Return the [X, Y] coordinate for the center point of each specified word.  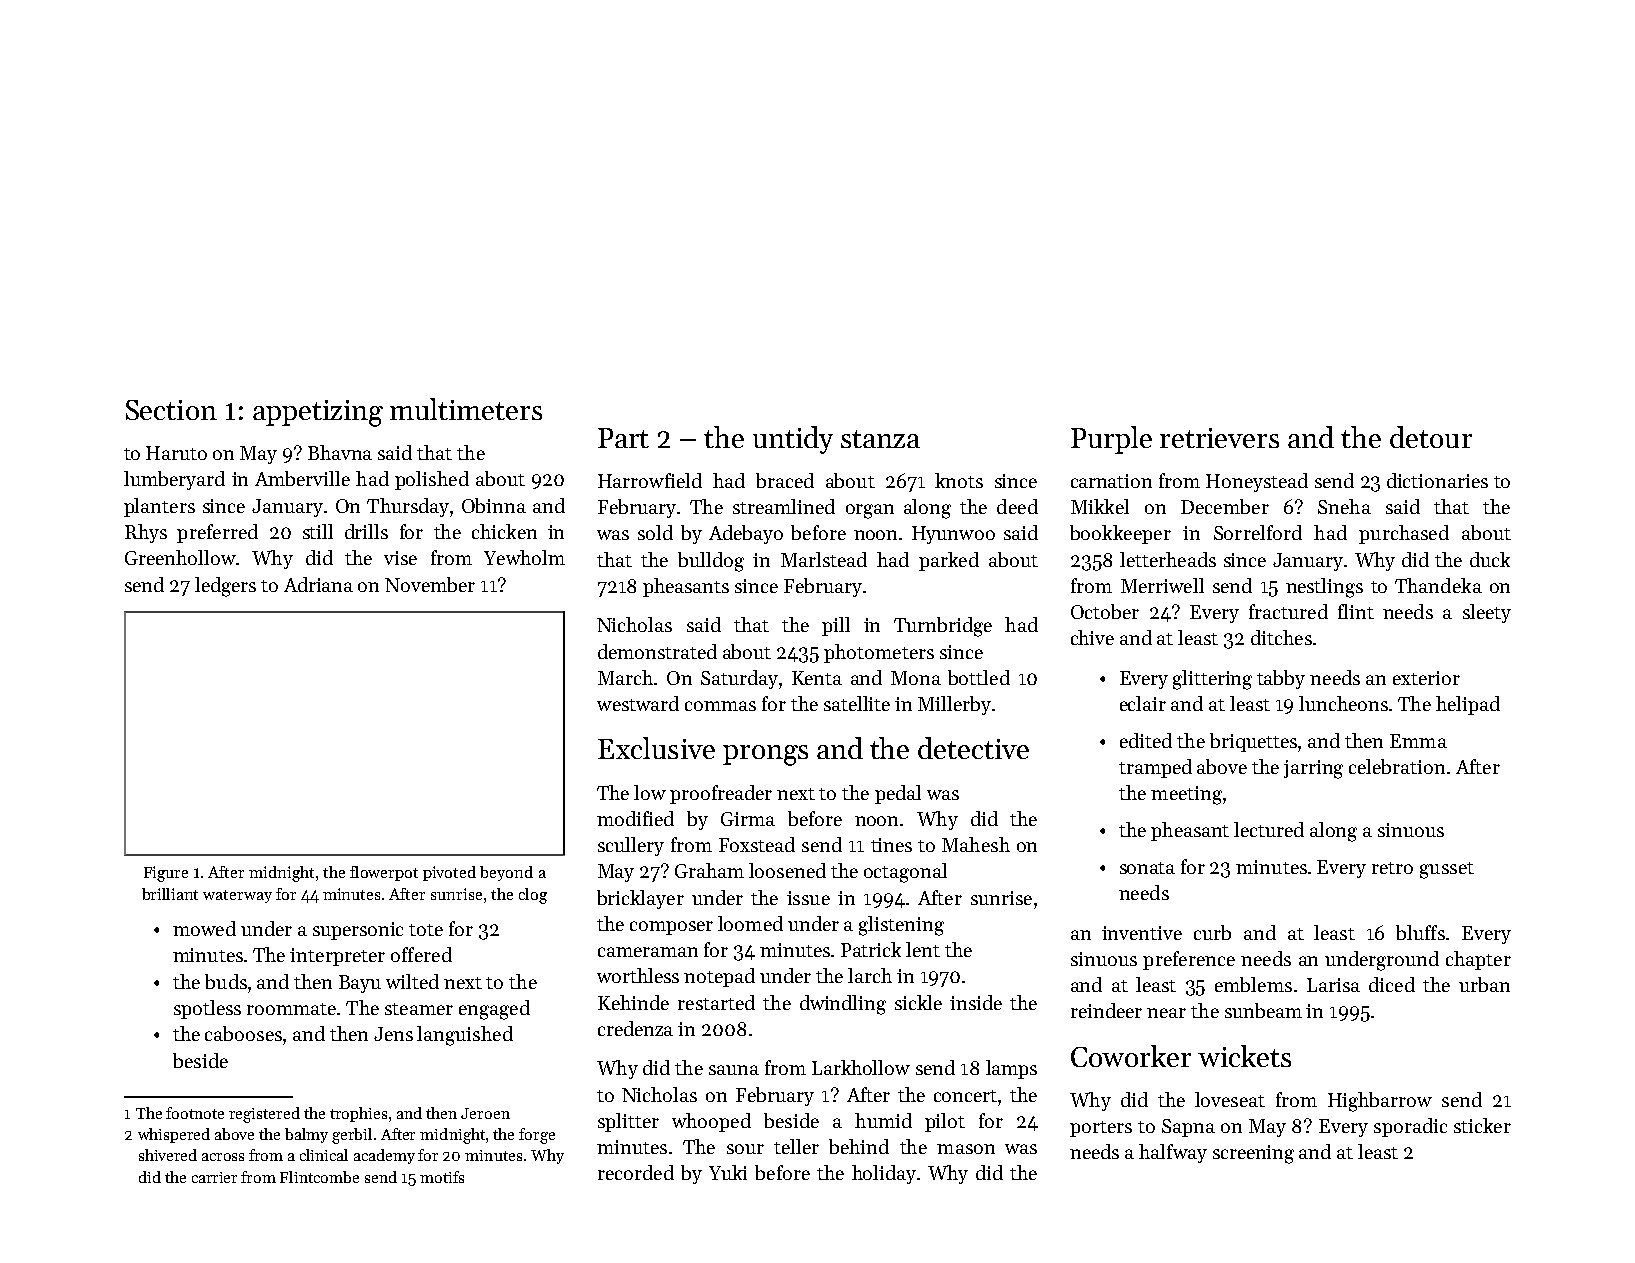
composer [671, 928]
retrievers [1219, 438]
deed [1017, 506]
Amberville [302, 478]
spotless [207, 1009]
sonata [1147, 868]
